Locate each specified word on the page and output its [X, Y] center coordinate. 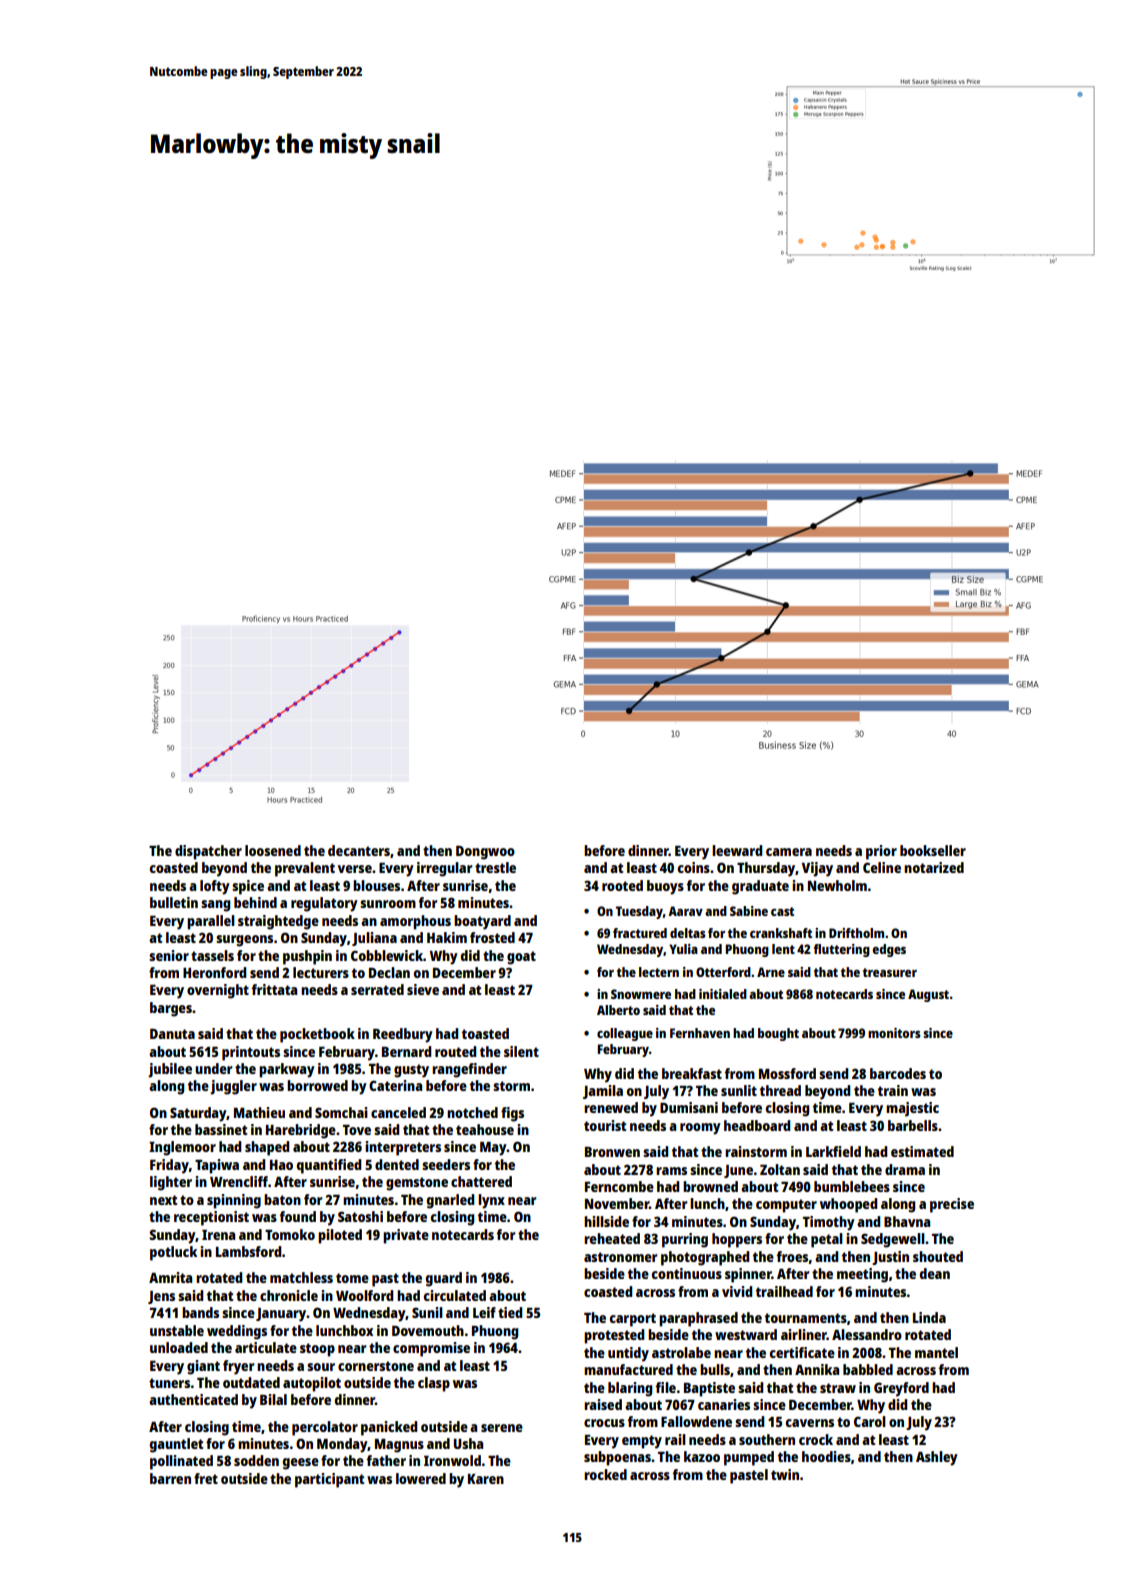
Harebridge [301, 1131]
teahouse [485, 1129]
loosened [273, 850]
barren [170, 1478]
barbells [913, 1125]
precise [952, 1205]
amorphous [415, 922]
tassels [212, 955]
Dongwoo [485, 853]
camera [789, 852]
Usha [468, 1443]
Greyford [901, 1389]
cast [782, 911]
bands [200, 1312]
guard [444, 1279]
